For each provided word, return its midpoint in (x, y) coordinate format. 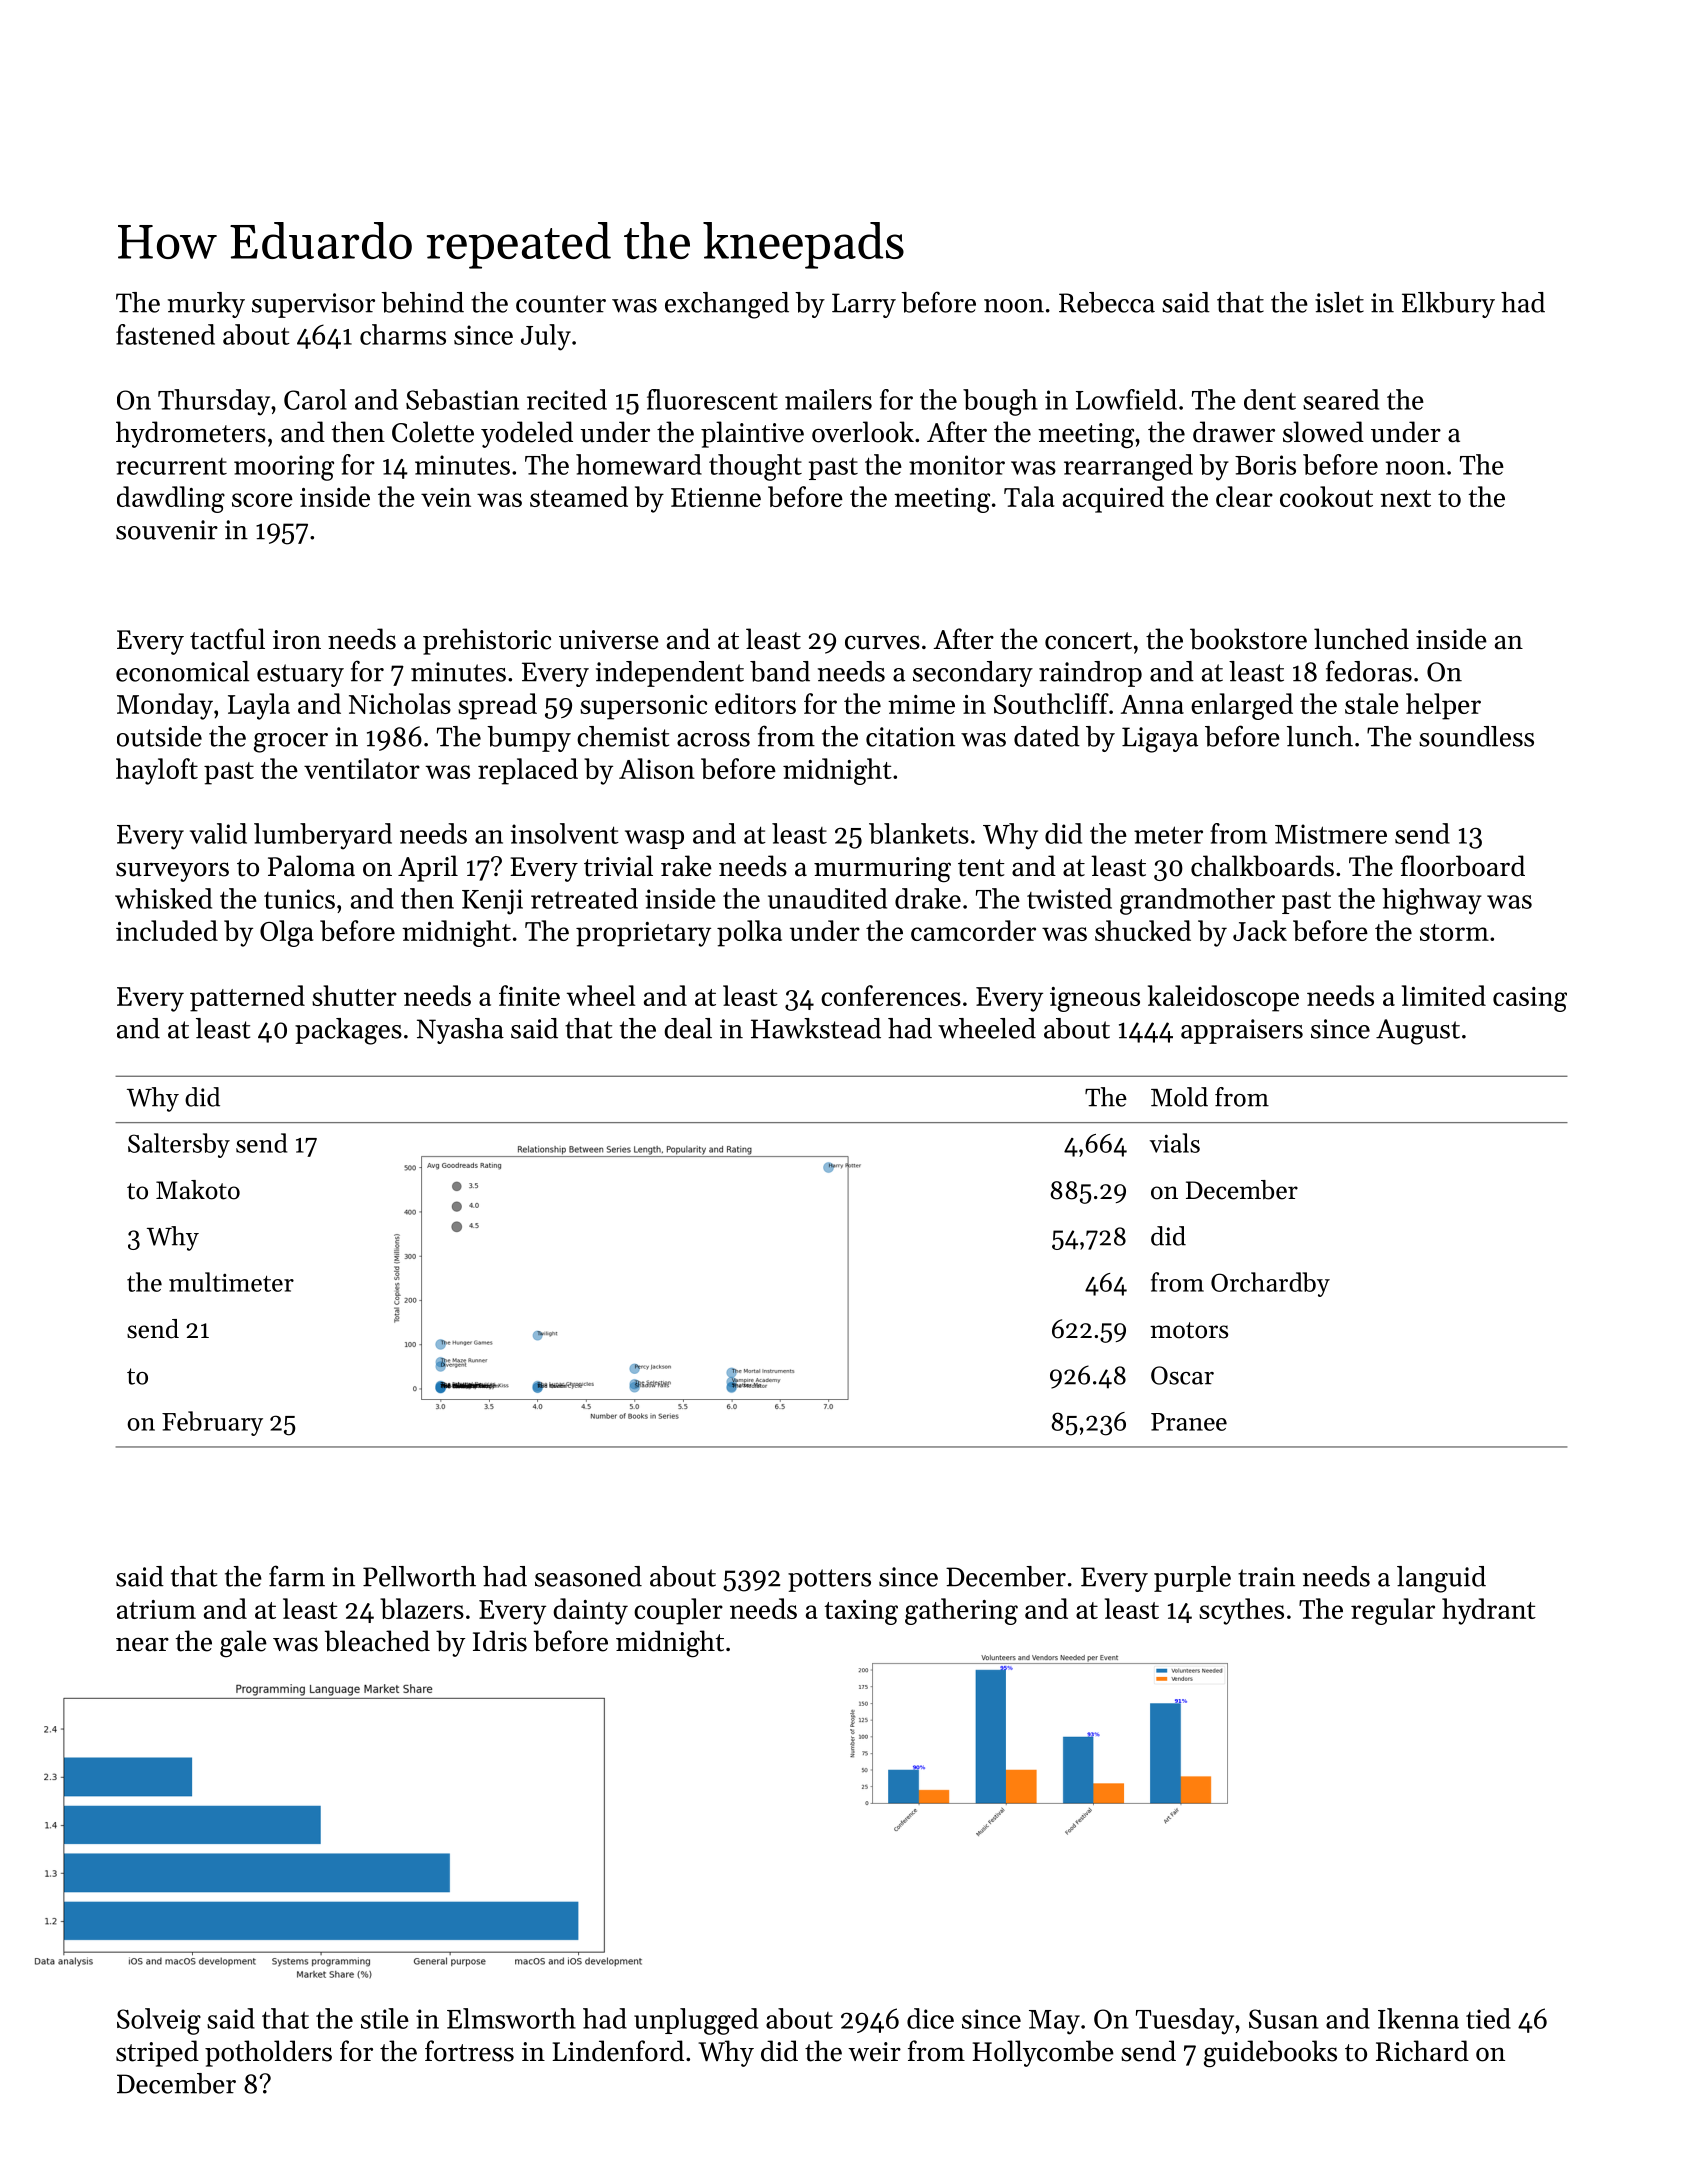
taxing (861, 1612)
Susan (1283, 2019)
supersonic (643, 707)
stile (385, 2018)
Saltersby (179, 1145)
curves (882, 642)
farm (297, 1576)
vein (446, 497)
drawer (1234, 432)
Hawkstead (816, 1028)
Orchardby (1270, 1284)
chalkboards (1262, 866)
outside (159, 736)
